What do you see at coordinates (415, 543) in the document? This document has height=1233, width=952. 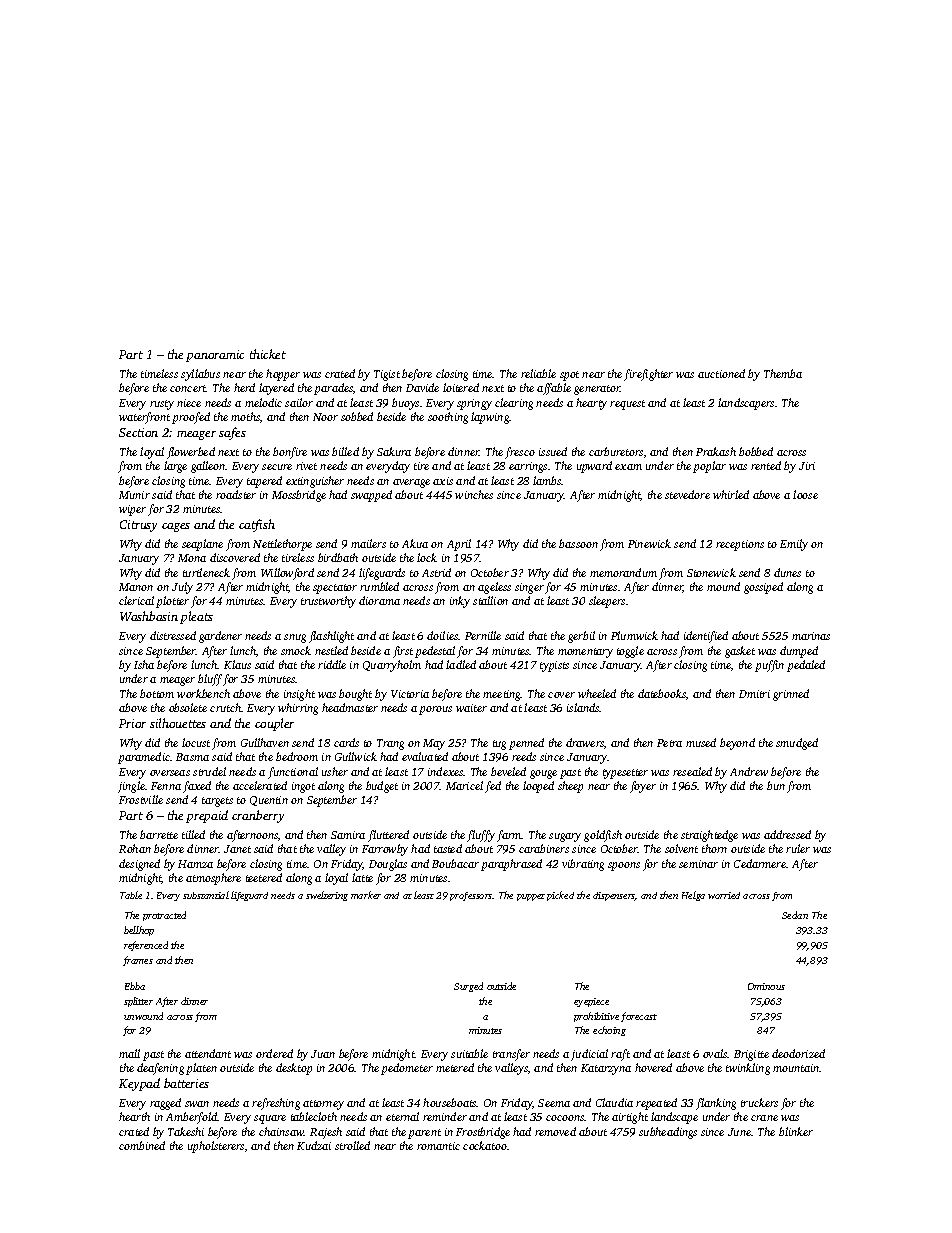 I see `Akua` at bounding box center [415, 543].
